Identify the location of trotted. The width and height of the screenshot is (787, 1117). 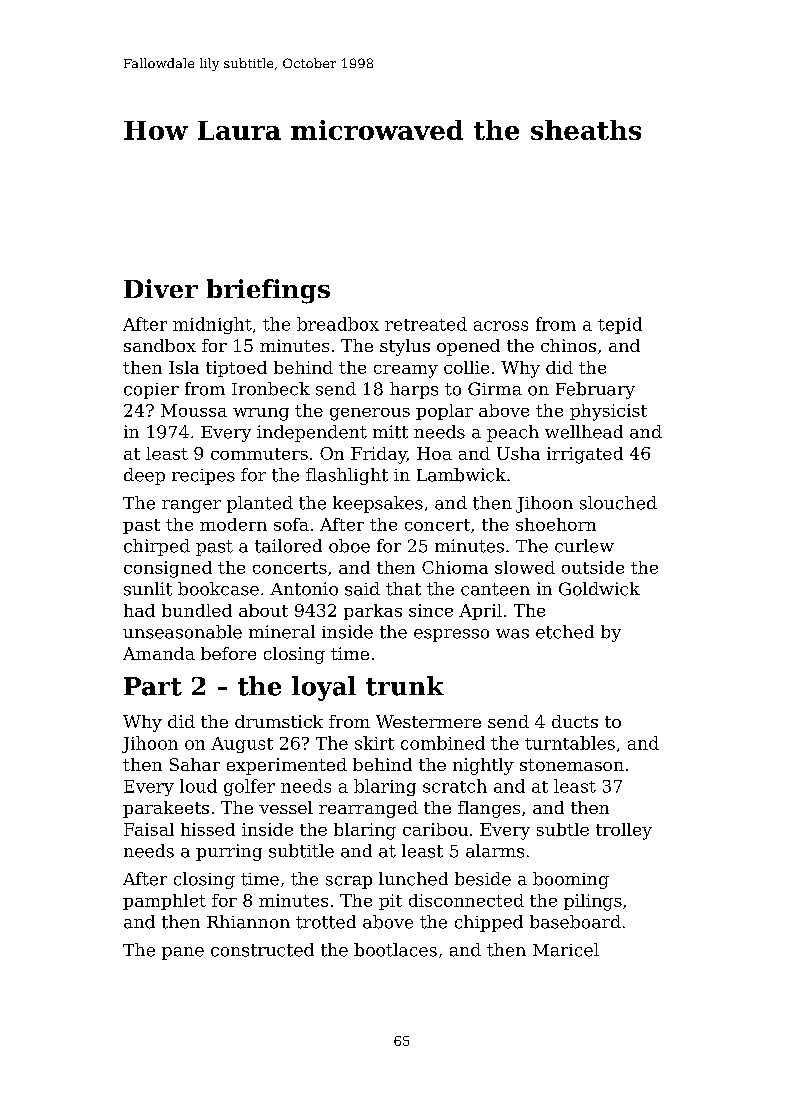
(326, 922).
